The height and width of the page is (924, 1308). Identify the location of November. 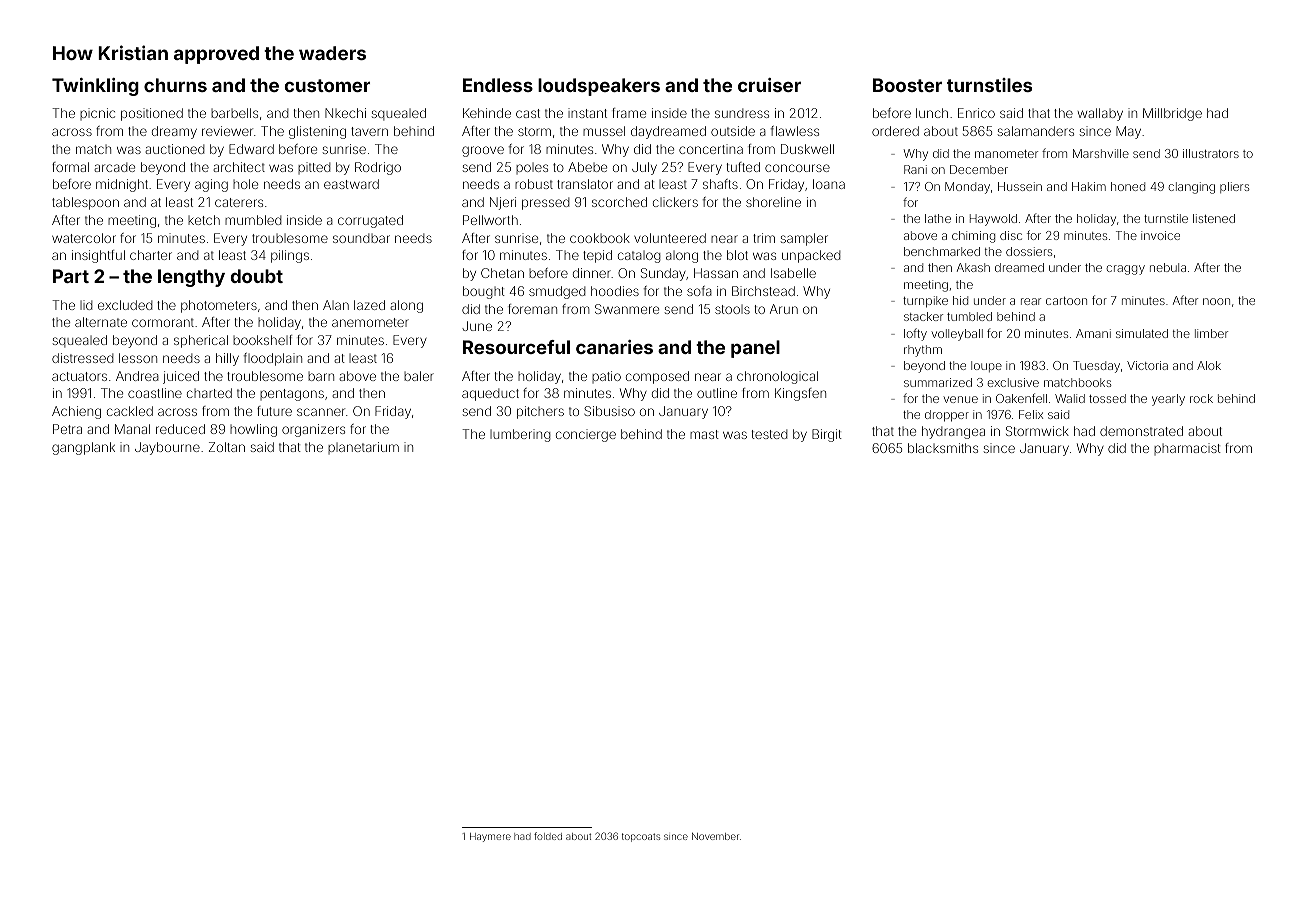
(715, 836).
